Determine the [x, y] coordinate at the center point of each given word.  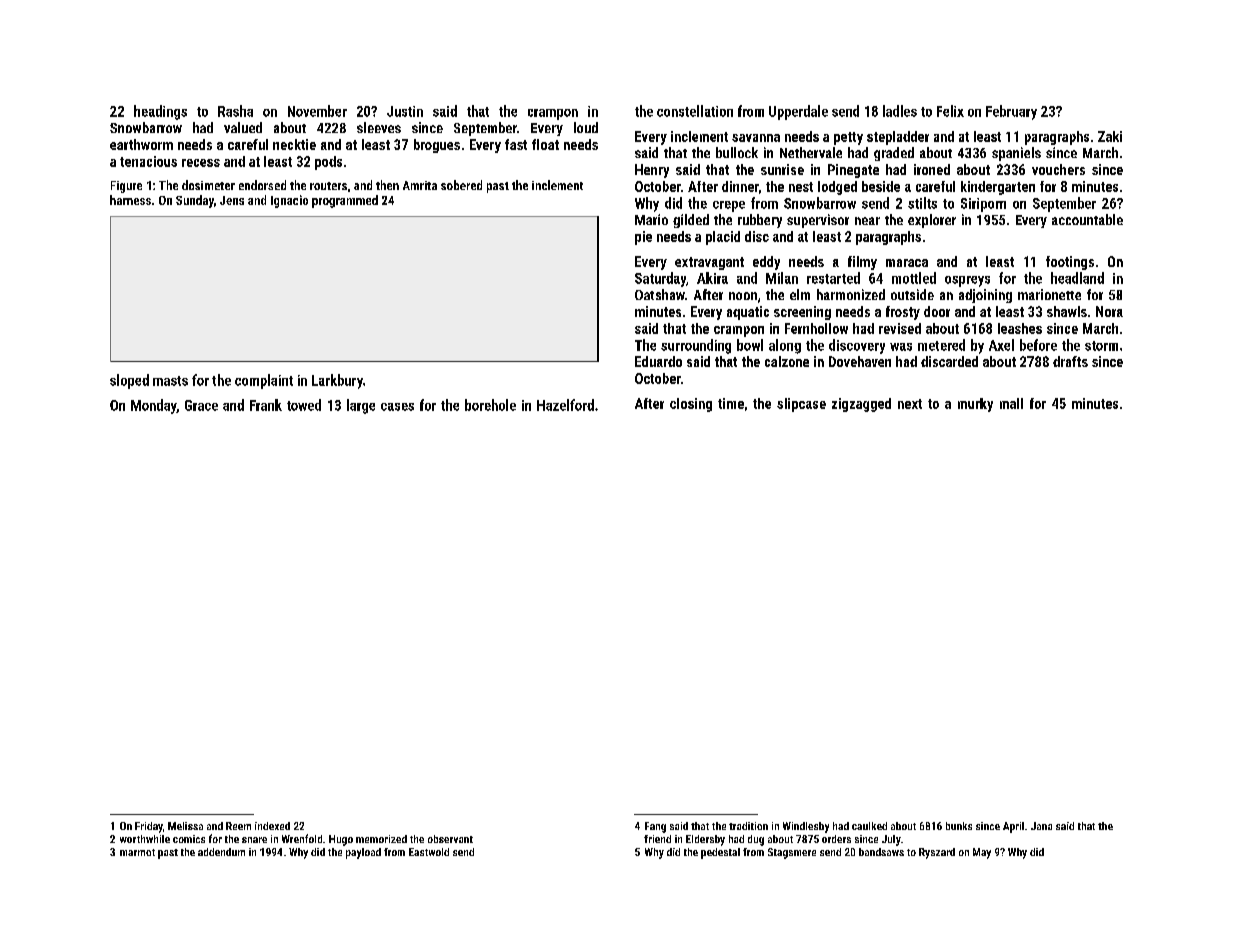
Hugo [341, 840]
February [1011, 112]
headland [1077, 278]
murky [975, 405]
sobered [461, 185]
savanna [756, 138]
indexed [272, 826]
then [387, 185]
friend [657, 839]
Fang [655, 827]
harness [130, 200]
